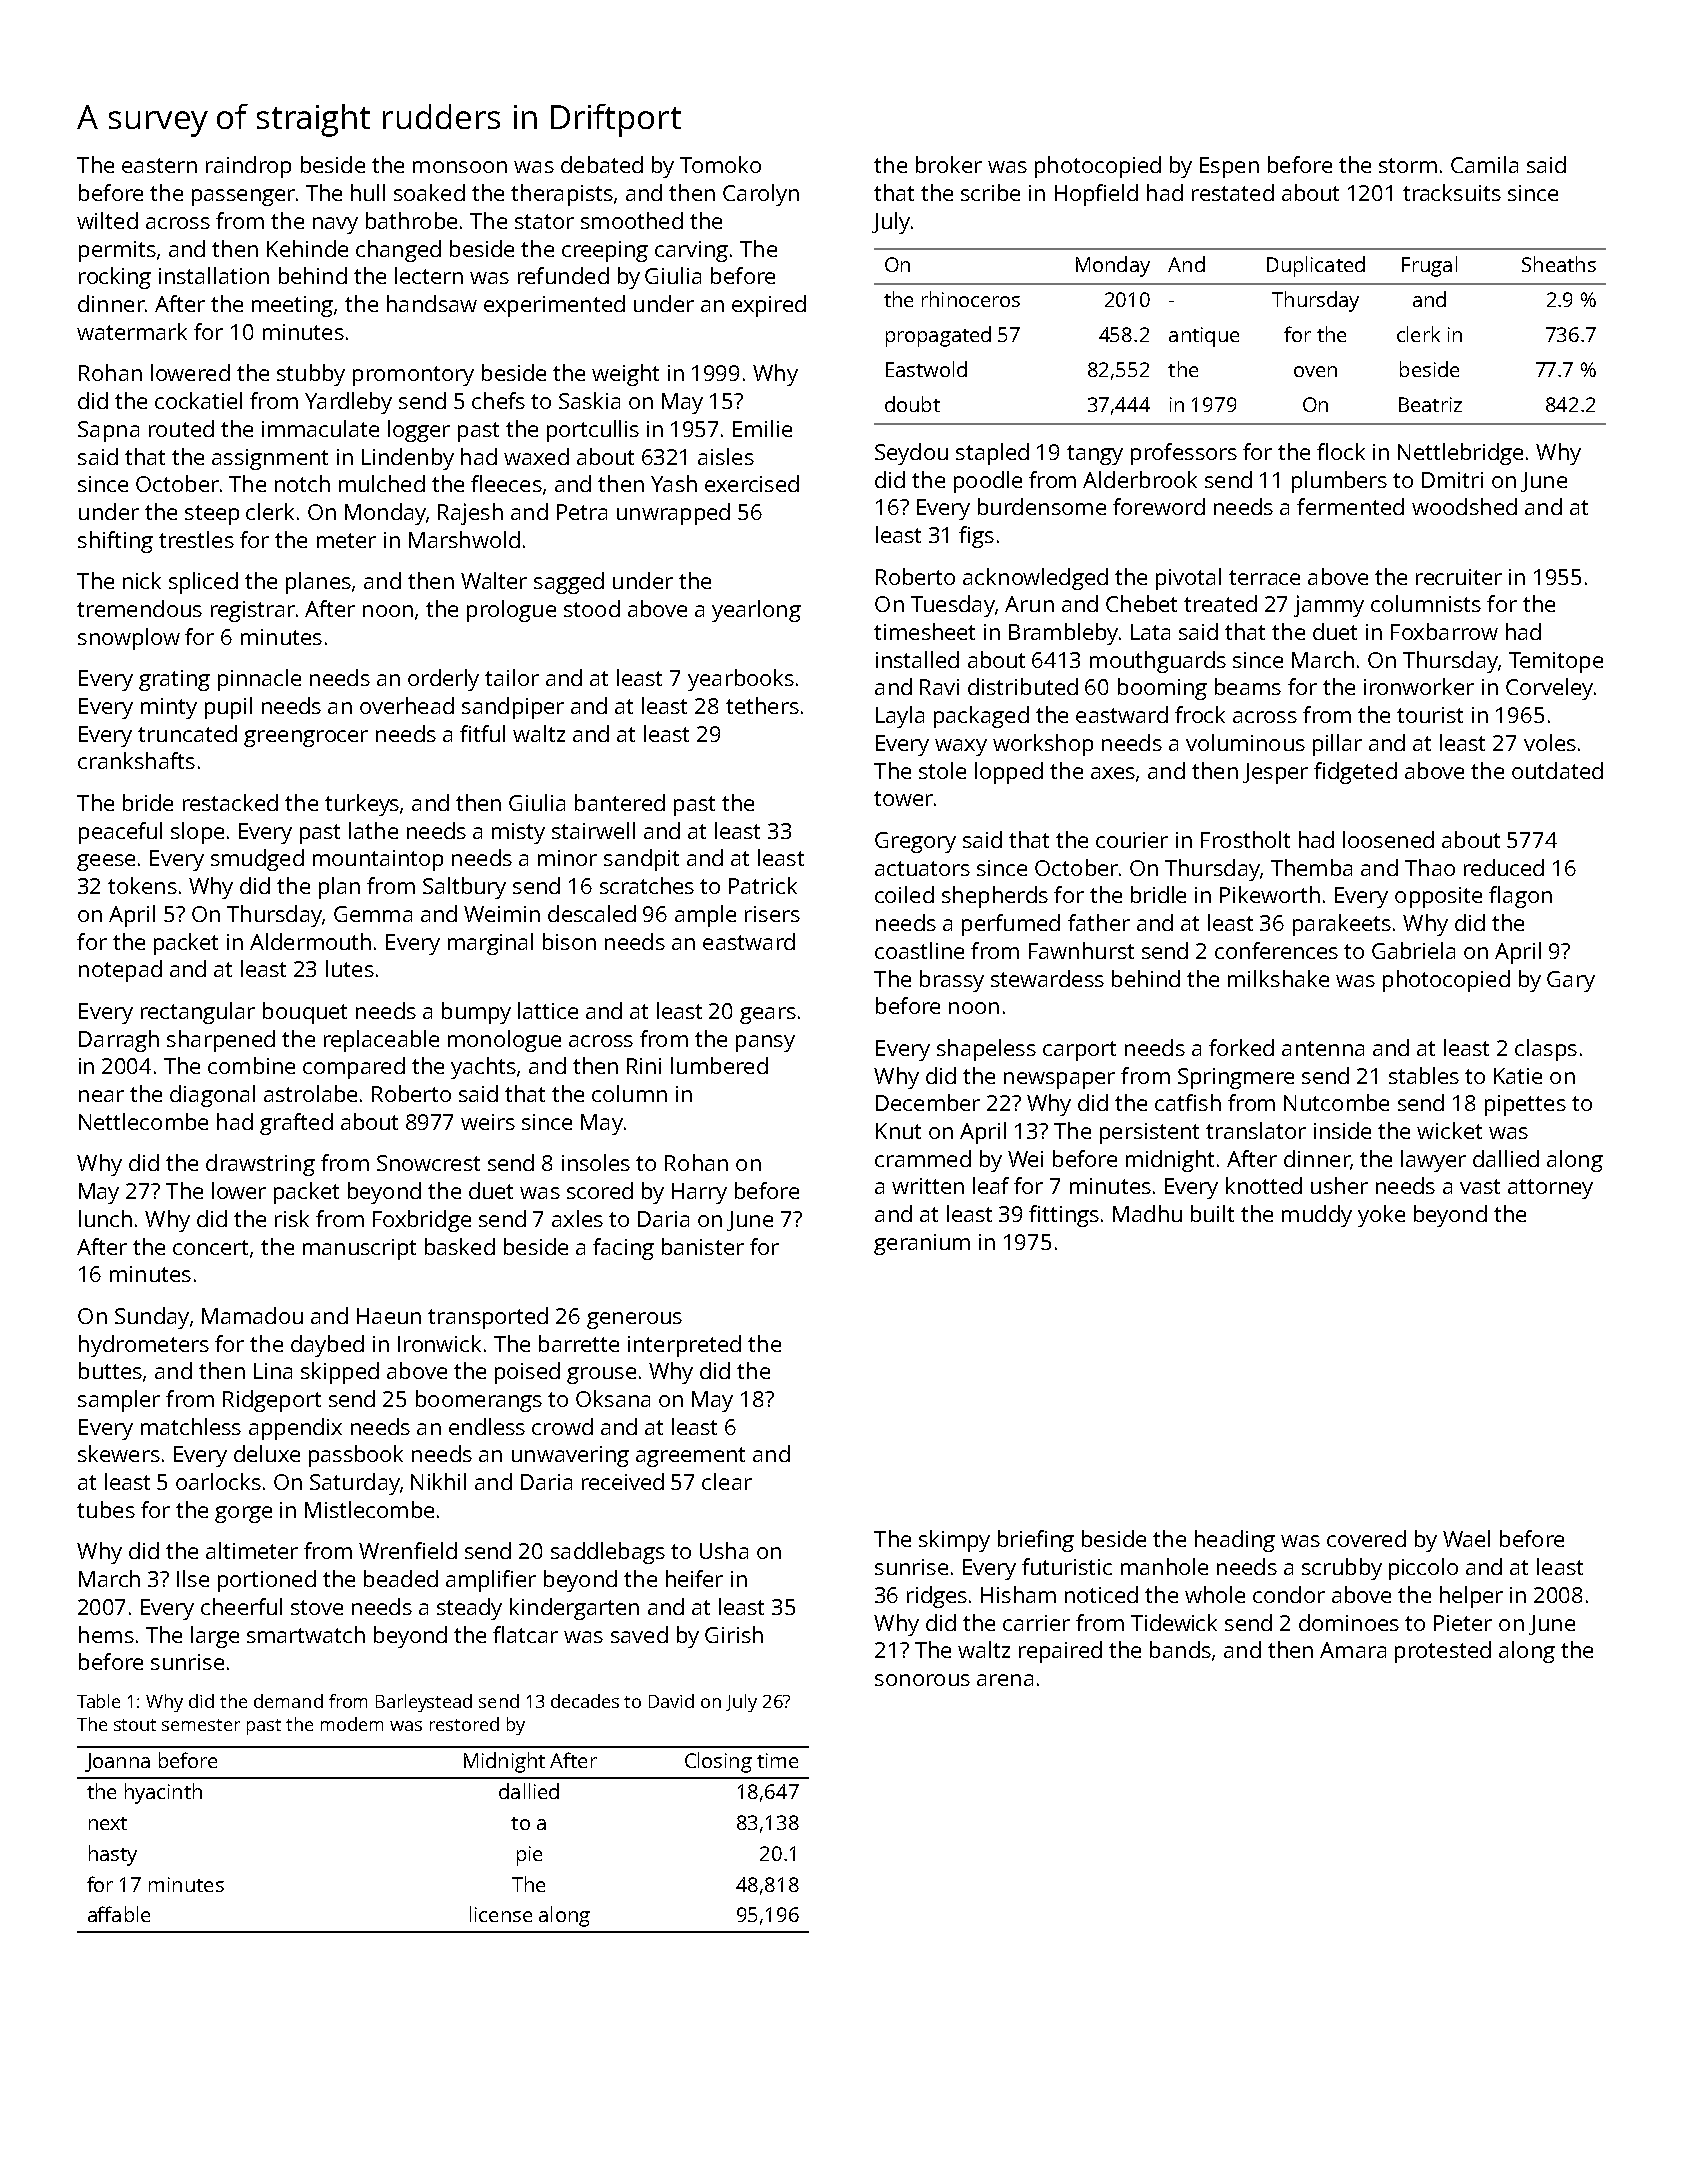 This document has width=1683, height=2178. I want to click on gears, so click(768, 1015).
